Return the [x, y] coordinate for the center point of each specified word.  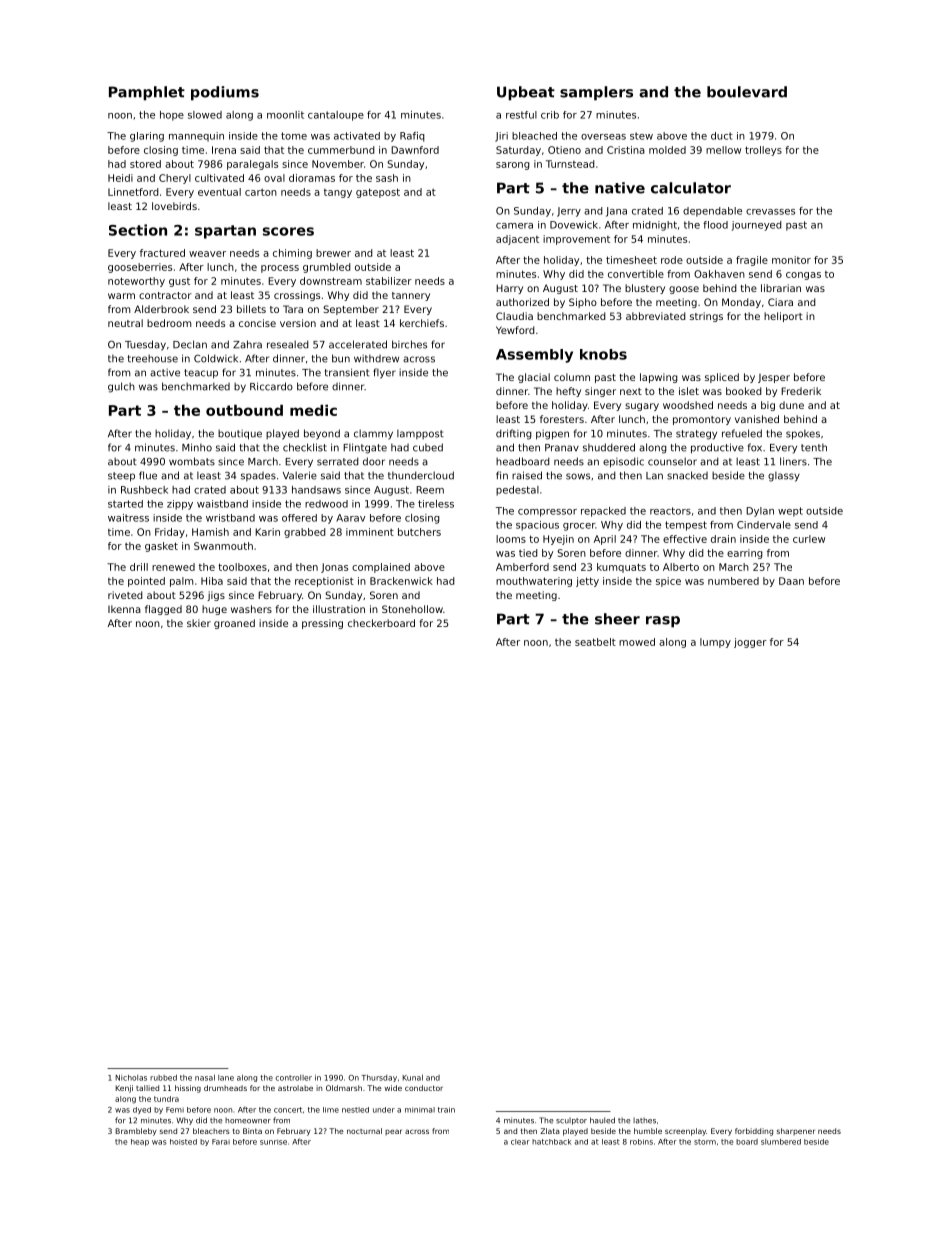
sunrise [273, 1142]
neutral [125, 323]
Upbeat [526, 93]
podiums [225, 93]
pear [393, 1132]
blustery [645, 289]
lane [226, 1078]
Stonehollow [412, 609]
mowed [637, 642]
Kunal [412, 1078]
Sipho [583, 303]
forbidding [754, 1132]
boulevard [747, 92]
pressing [322, 624]
